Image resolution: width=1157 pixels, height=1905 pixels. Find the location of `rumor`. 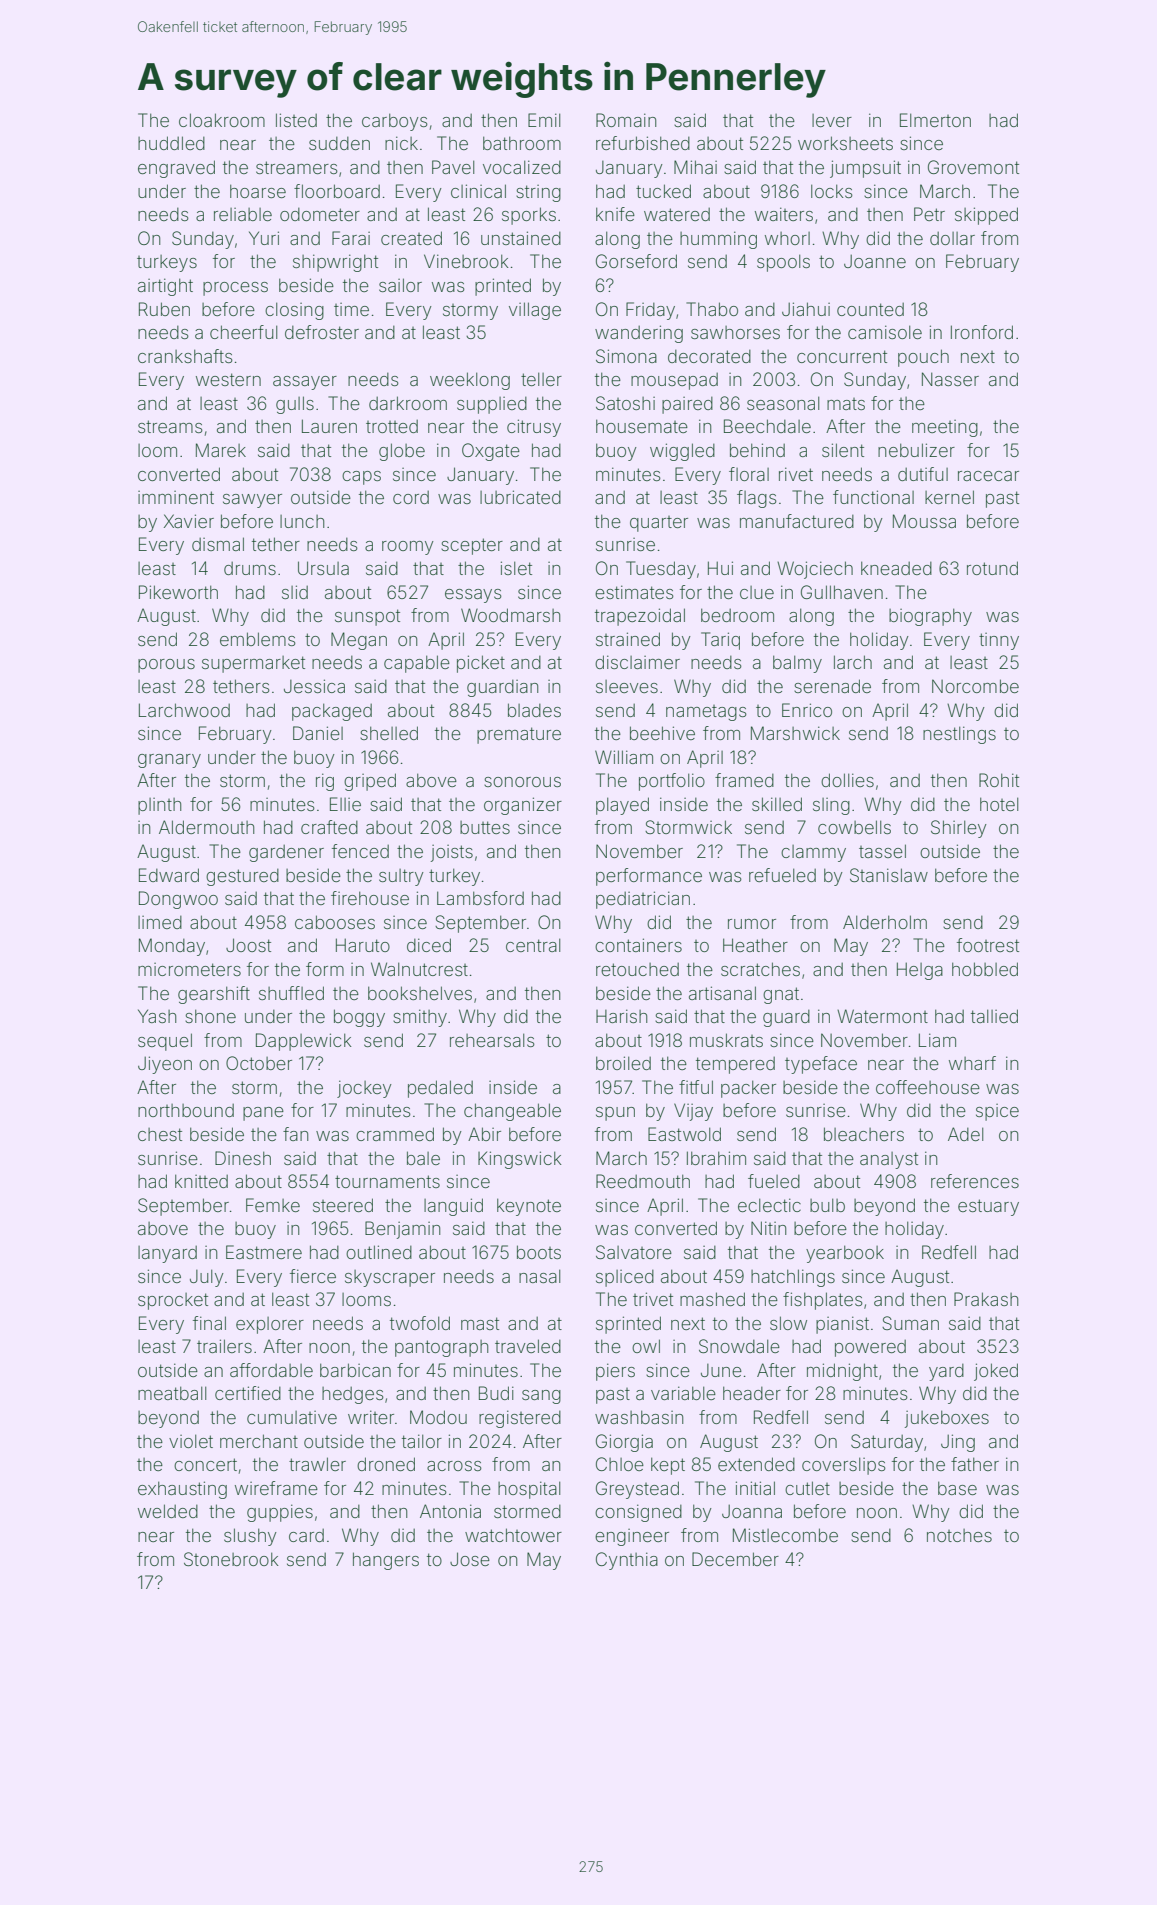

rumor is located at coordinates (752, 924).
